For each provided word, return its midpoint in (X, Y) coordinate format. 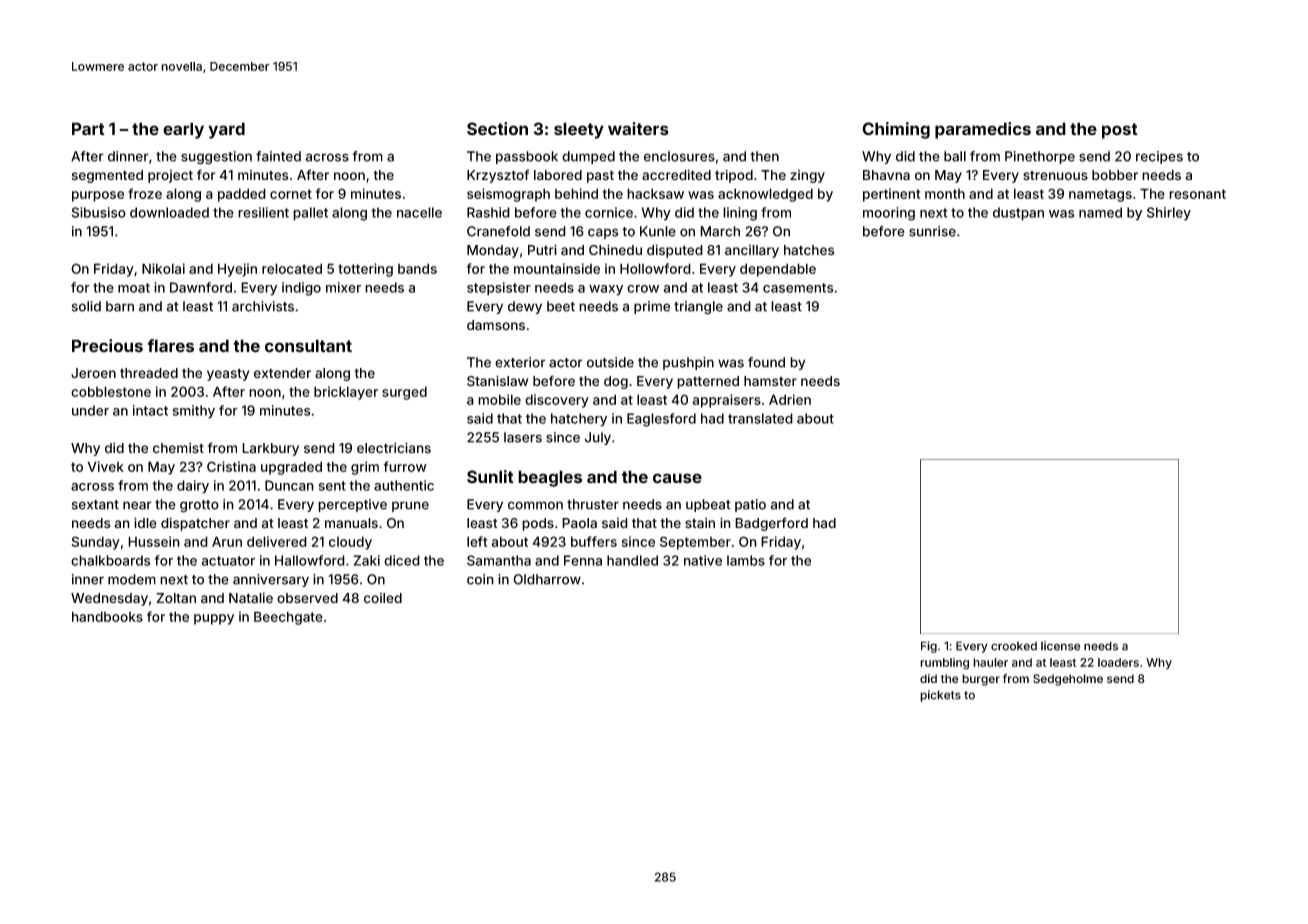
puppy (214, 619)
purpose (98, 196)
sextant (95, 505)
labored (558, 175)
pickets (940, 696)
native (703, 560)
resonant (1197, 194)
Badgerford (771, 524)
